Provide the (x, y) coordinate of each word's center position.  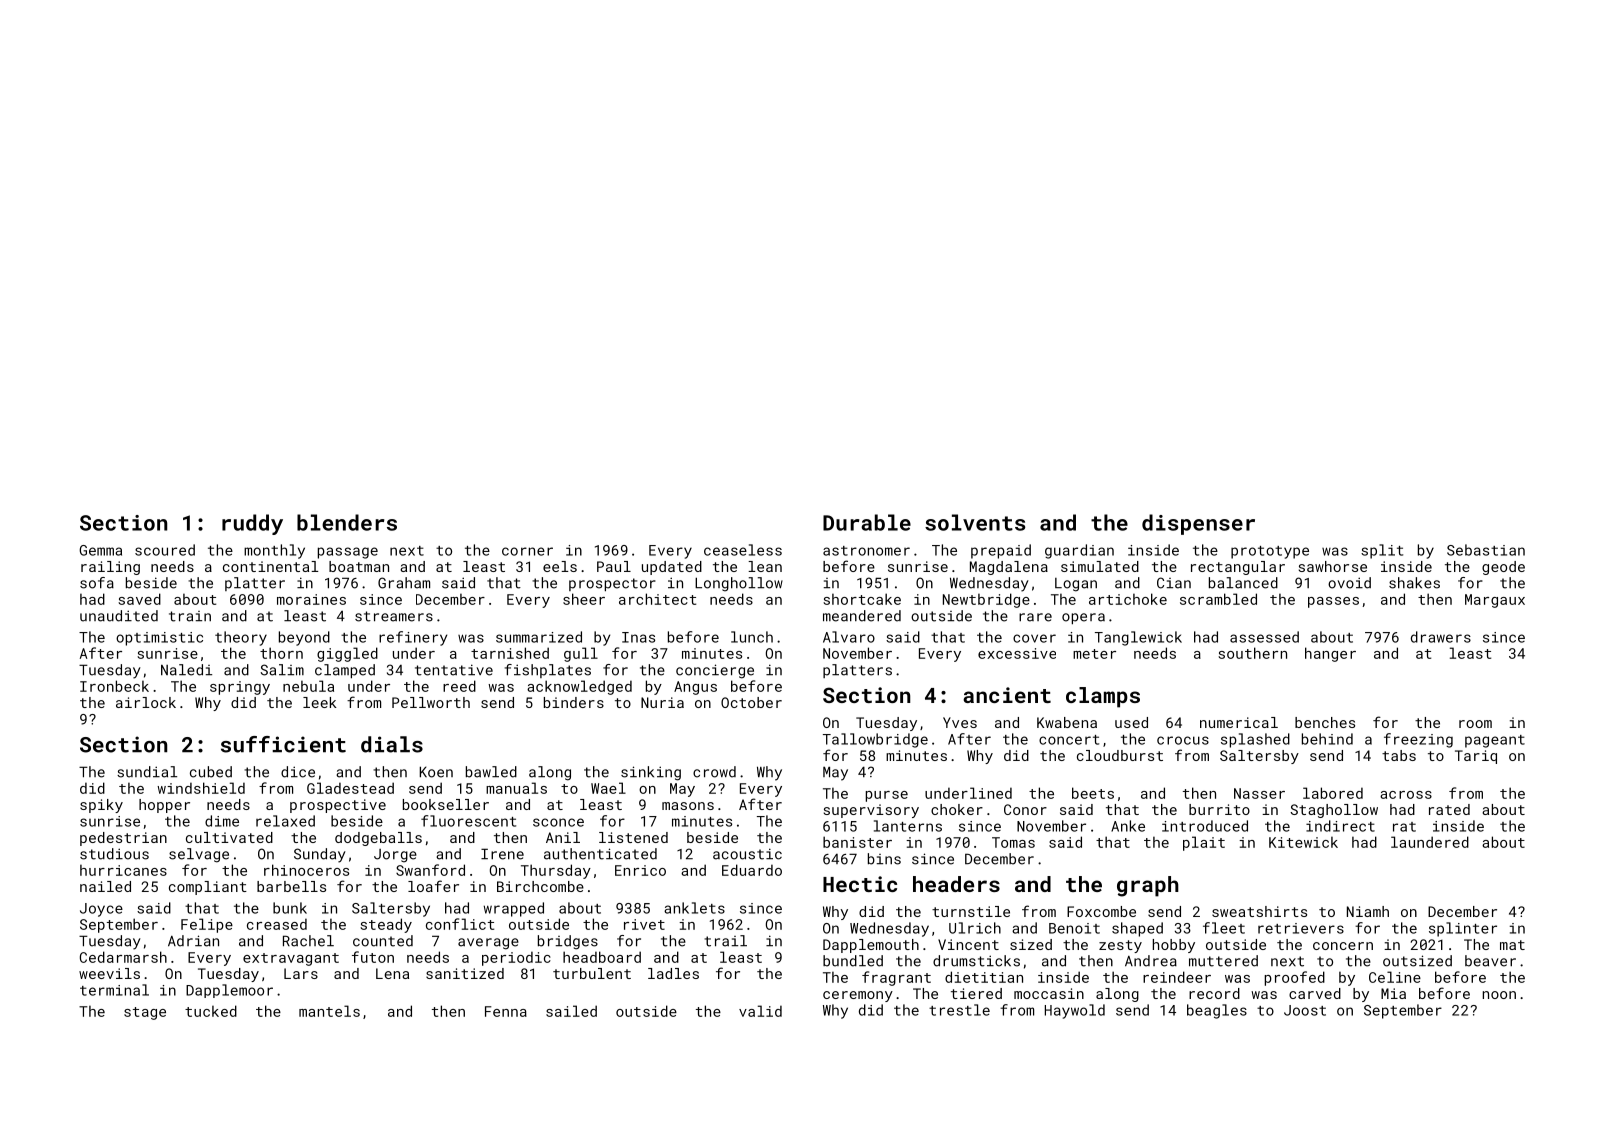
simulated (1100, 566)
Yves (960, 722)
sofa (97, 583)
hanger (1330, 654)
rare (1035, 617)
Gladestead (350, 788)
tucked (211, 1011)
